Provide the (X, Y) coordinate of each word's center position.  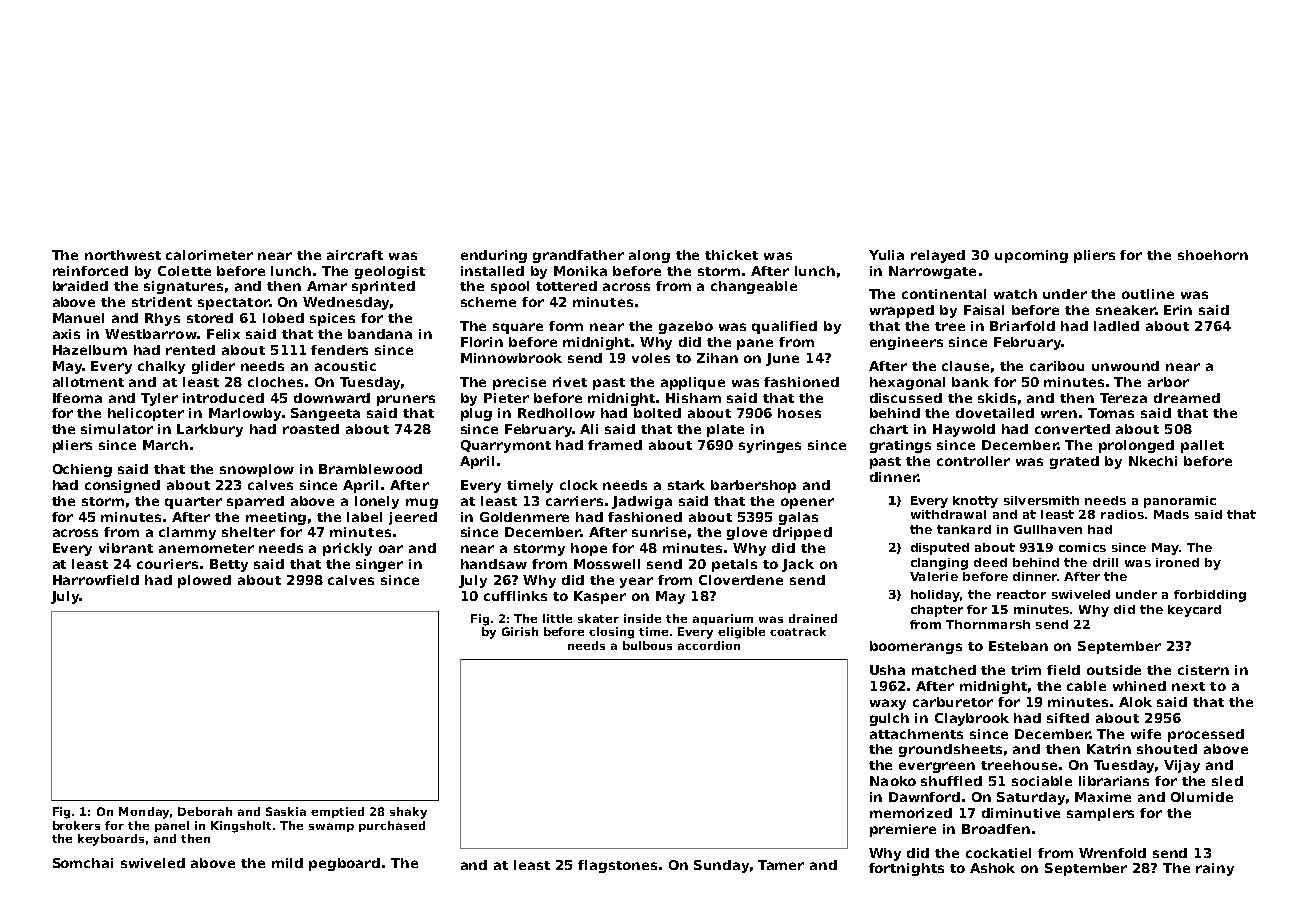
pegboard (344, 864)
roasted (311, 429)
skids (997, 398)
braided (80, 286)
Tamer (781, 865)
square (518, 328)
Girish (520, 631)
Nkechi (1153, 461)
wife (1146, 734)
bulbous (647, 645)
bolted (657, 413)
